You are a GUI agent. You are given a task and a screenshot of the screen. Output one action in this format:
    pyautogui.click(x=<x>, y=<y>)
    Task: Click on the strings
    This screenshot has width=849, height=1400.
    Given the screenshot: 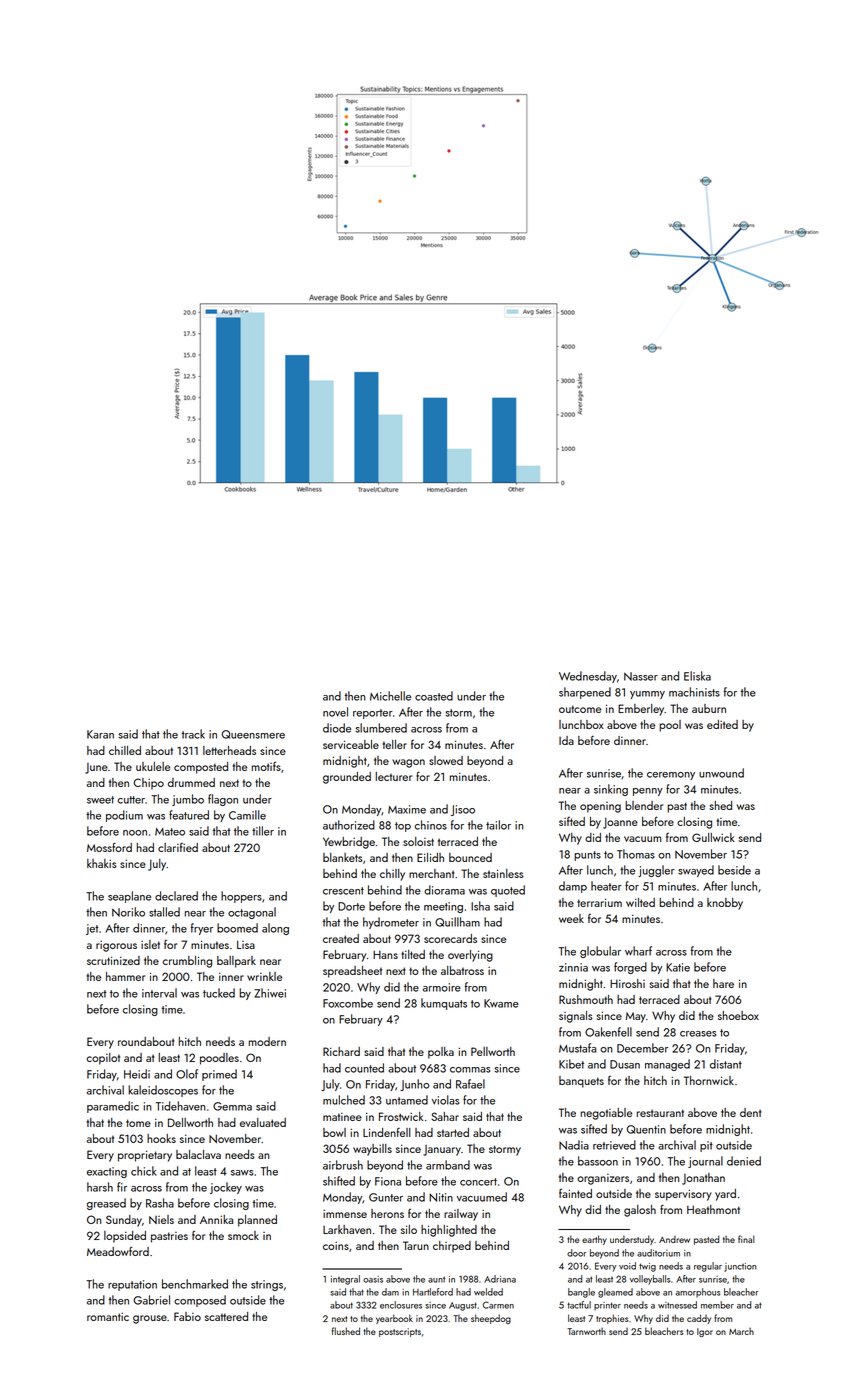 What is the action you would take?
    pyautogui.click(x=267, y=1285)
